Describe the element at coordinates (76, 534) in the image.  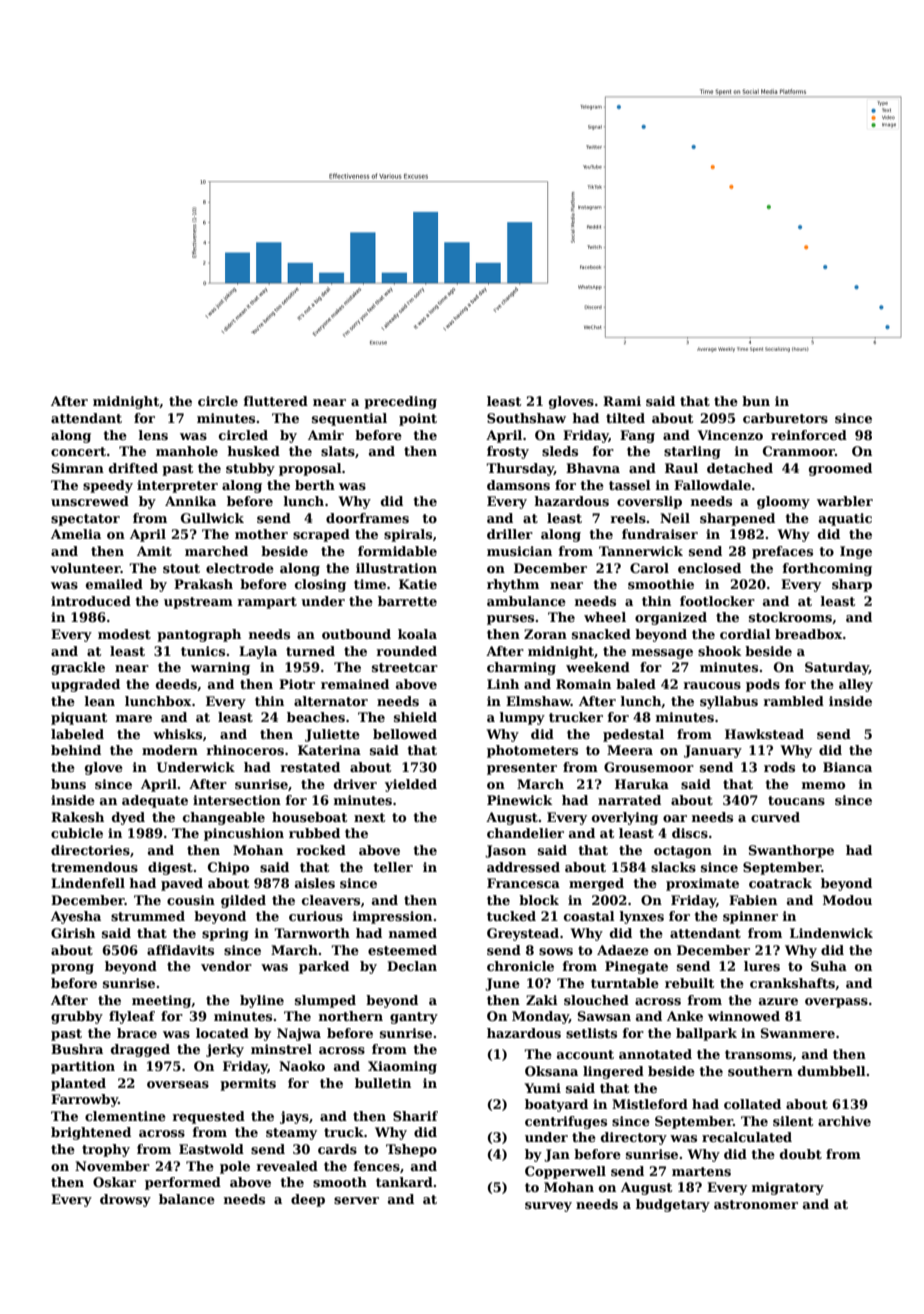
I see `Amelia` at that location.
